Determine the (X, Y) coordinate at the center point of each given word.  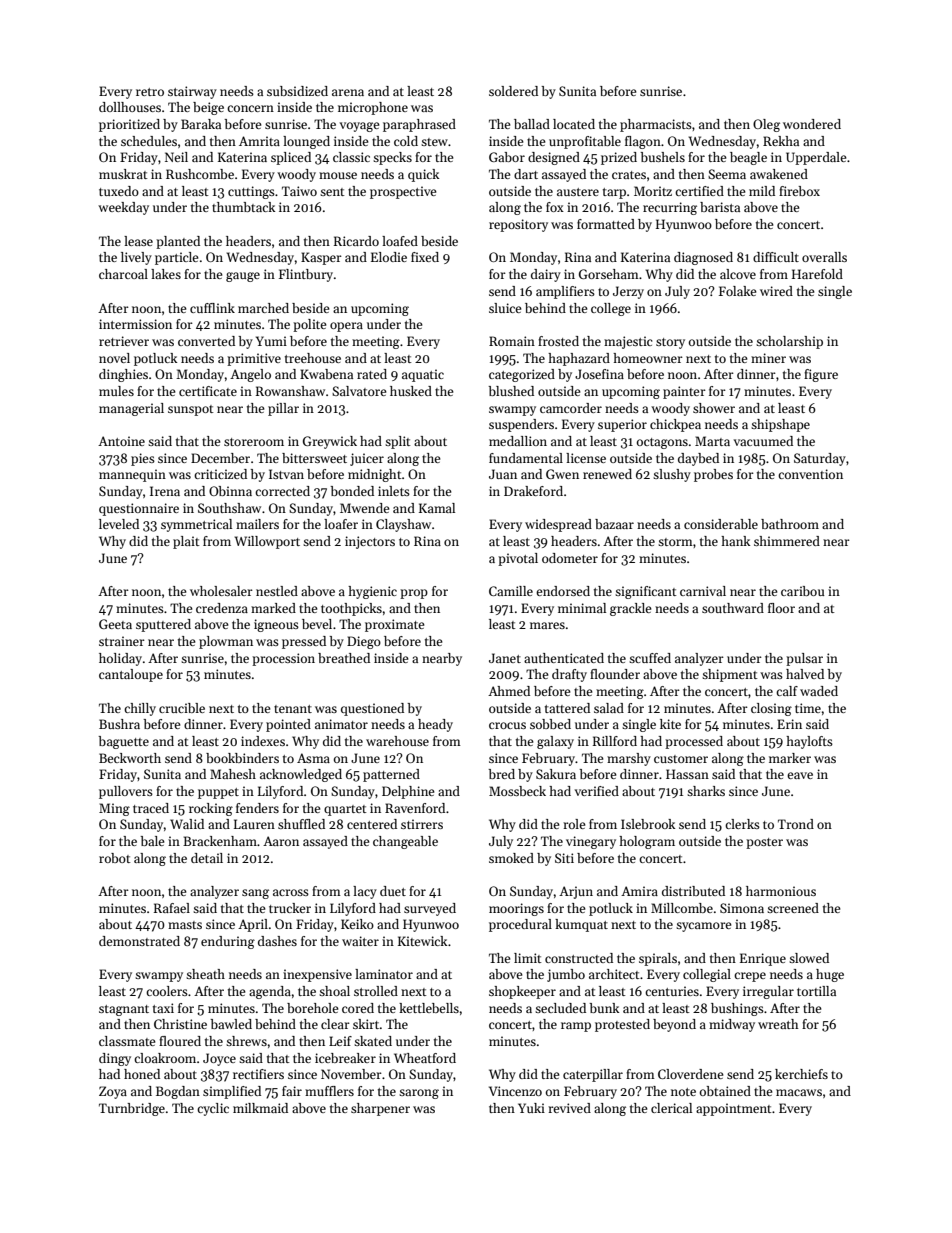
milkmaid (260, 1108)
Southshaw (229, 508)
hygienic (372, 592)
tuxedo (119, 191)
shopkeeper (522, 992)
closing (771, 709)
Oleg (766, 125)
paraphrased (419, 125)
